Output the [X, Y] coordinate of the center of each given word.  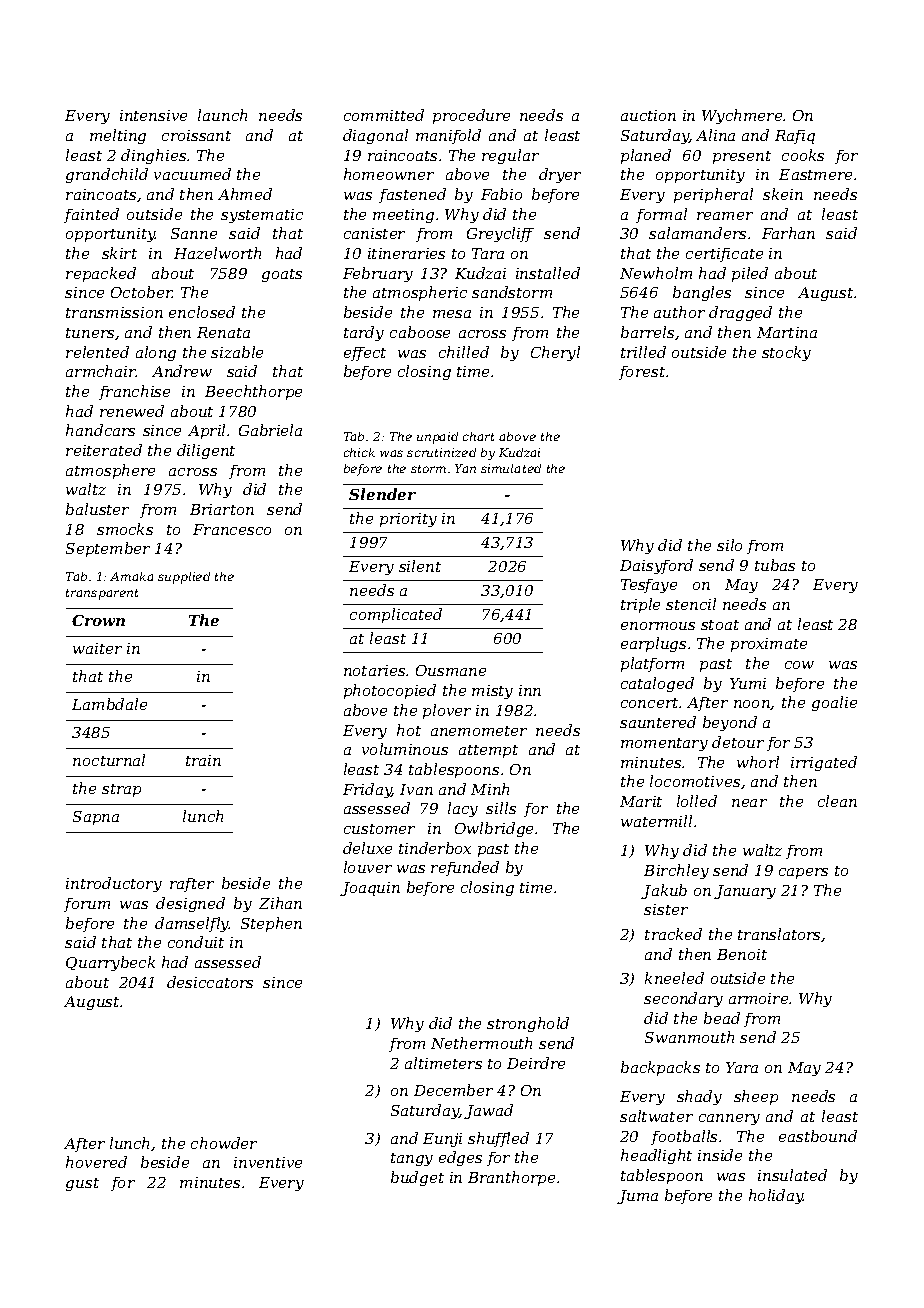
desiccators [210, 982]
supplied [184, 578]
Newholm [656, 273]
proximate [769, 645]
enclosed [202, 312]
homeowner [389, 174]
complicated [396, 615]
